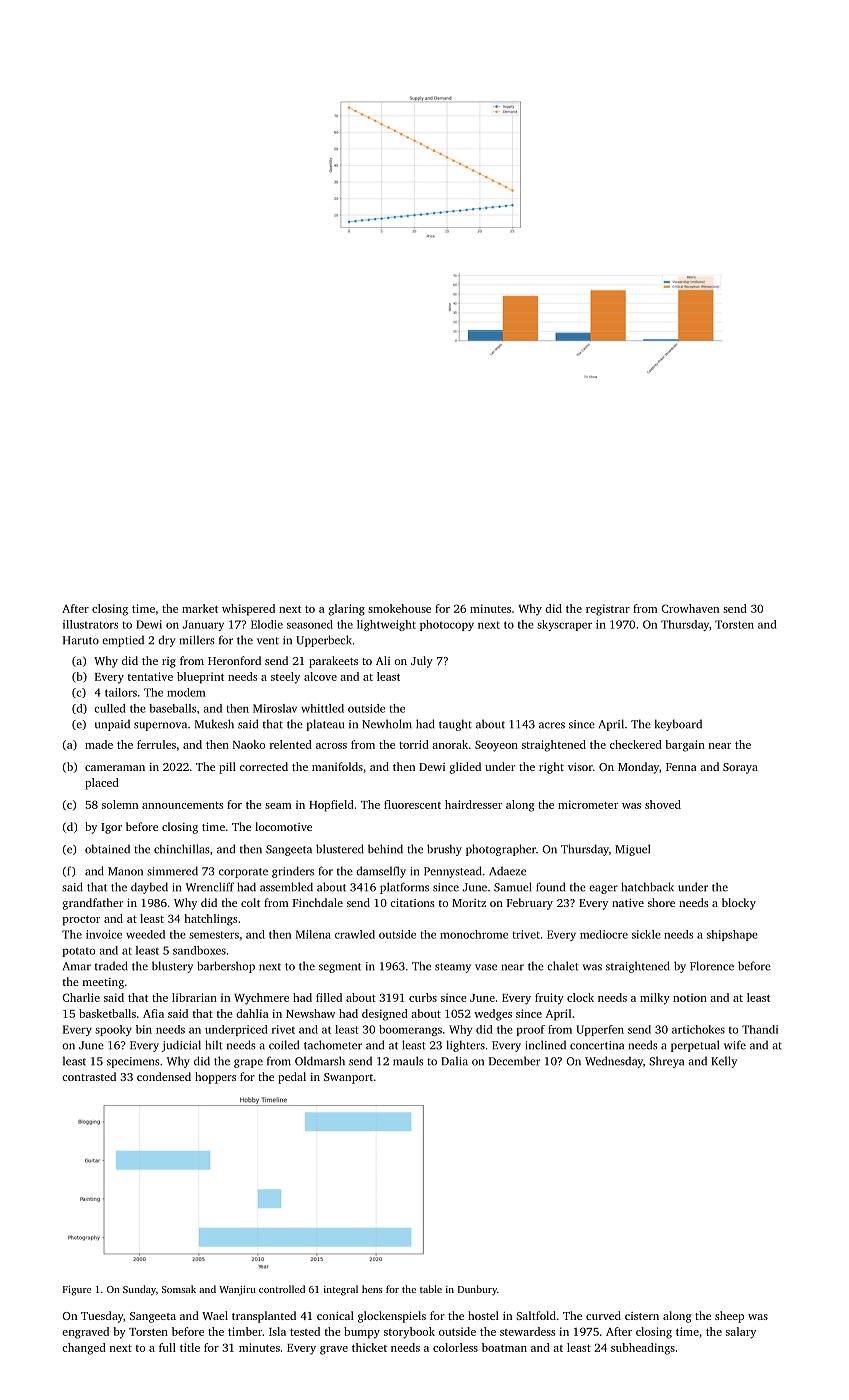 This page has height=1400, width=849. What do you see at coordinates (107, 849) in the page?
I see `obtained` at bounding box center [107, 849].
